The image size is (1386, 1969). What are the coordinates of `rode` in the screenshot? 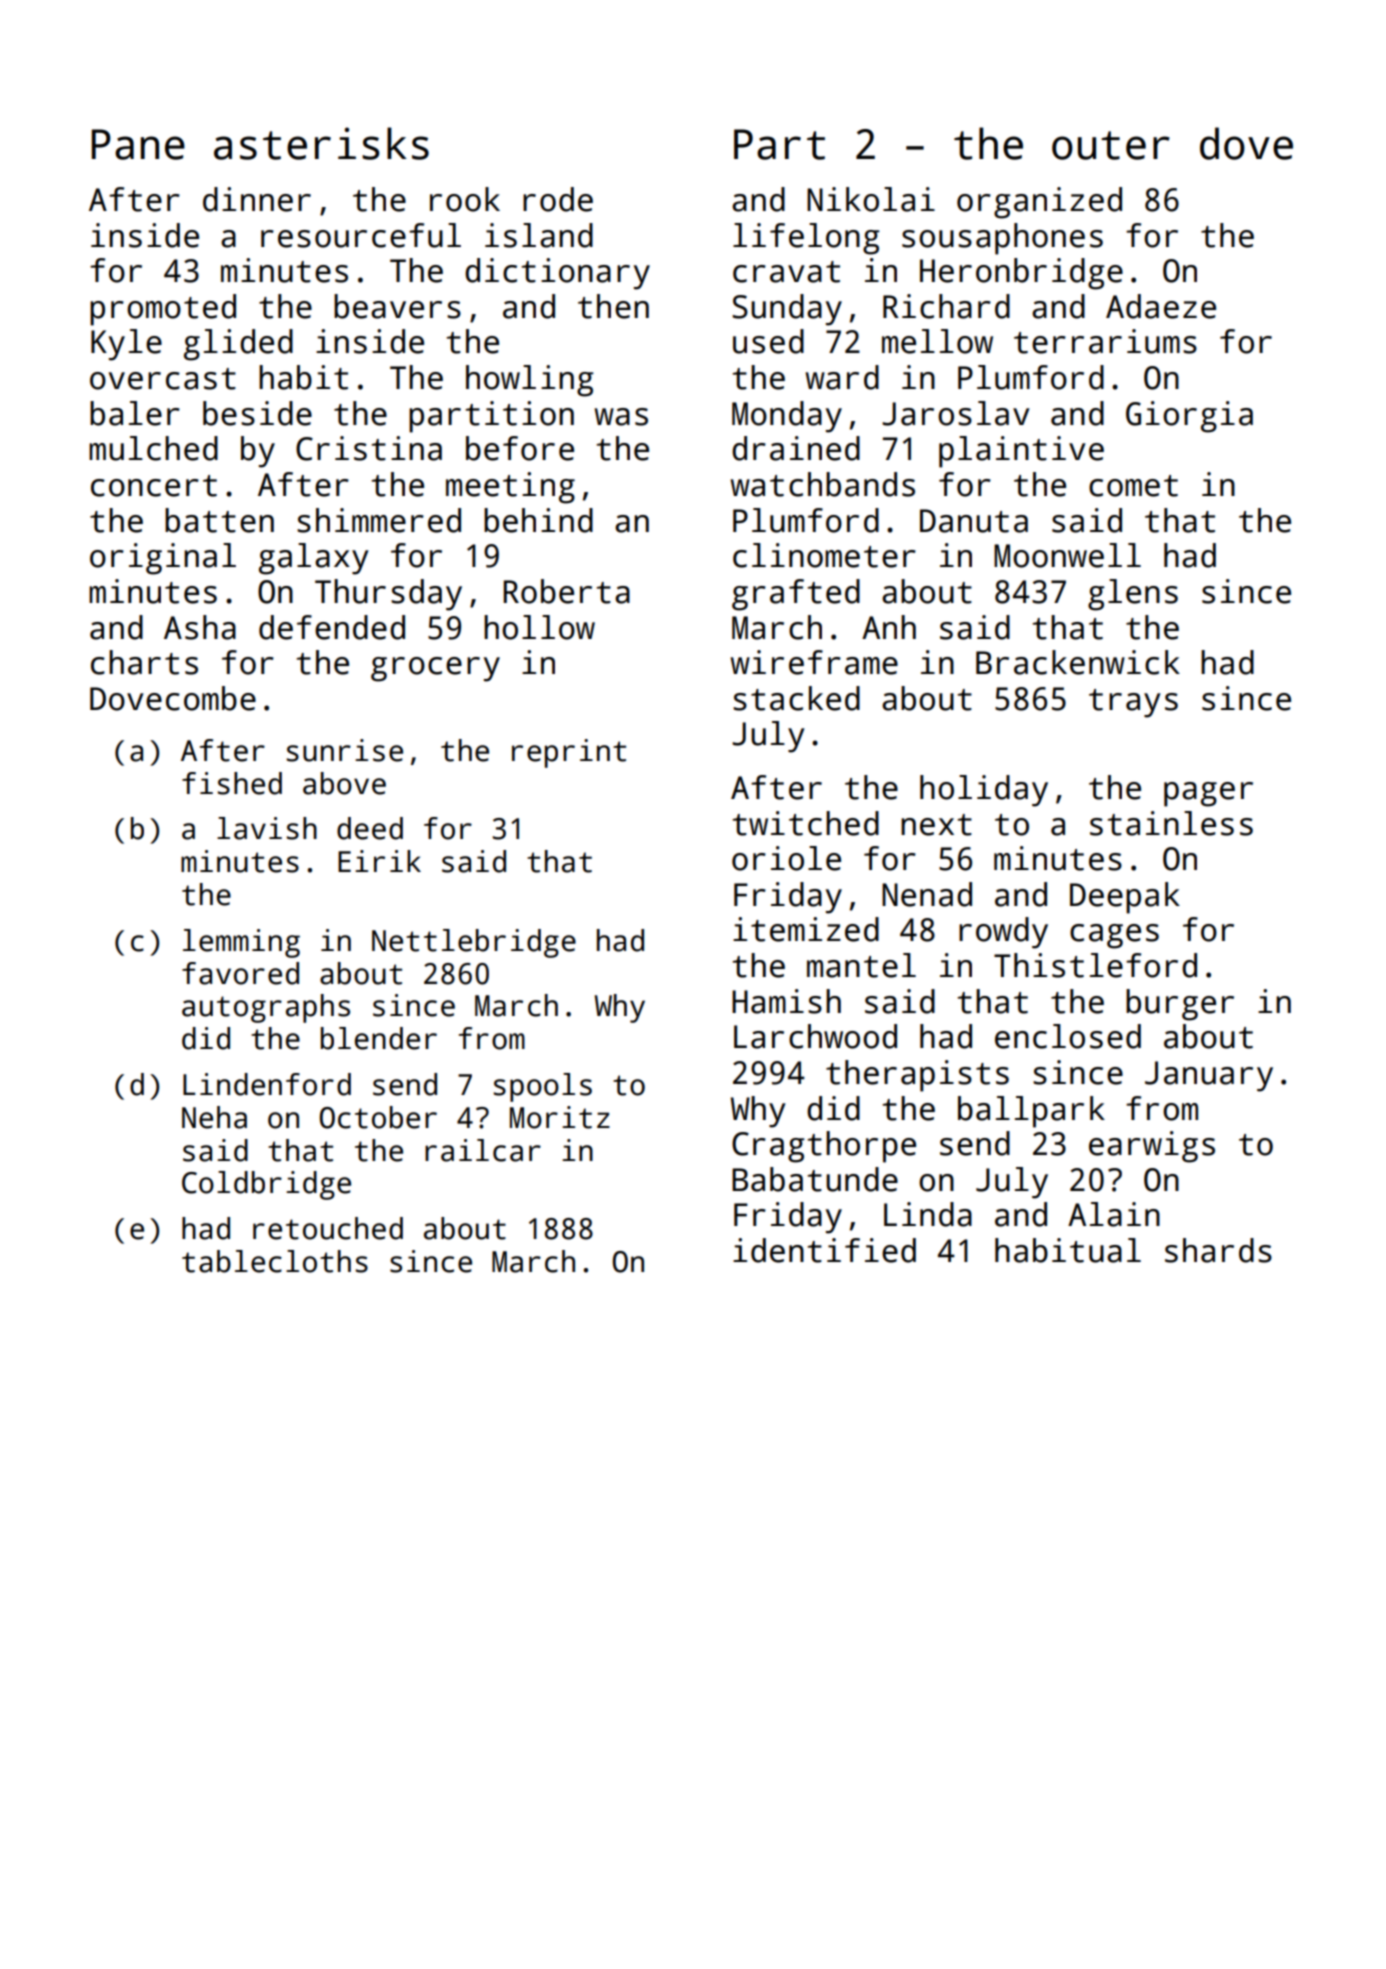 It's located at (558, 199).
